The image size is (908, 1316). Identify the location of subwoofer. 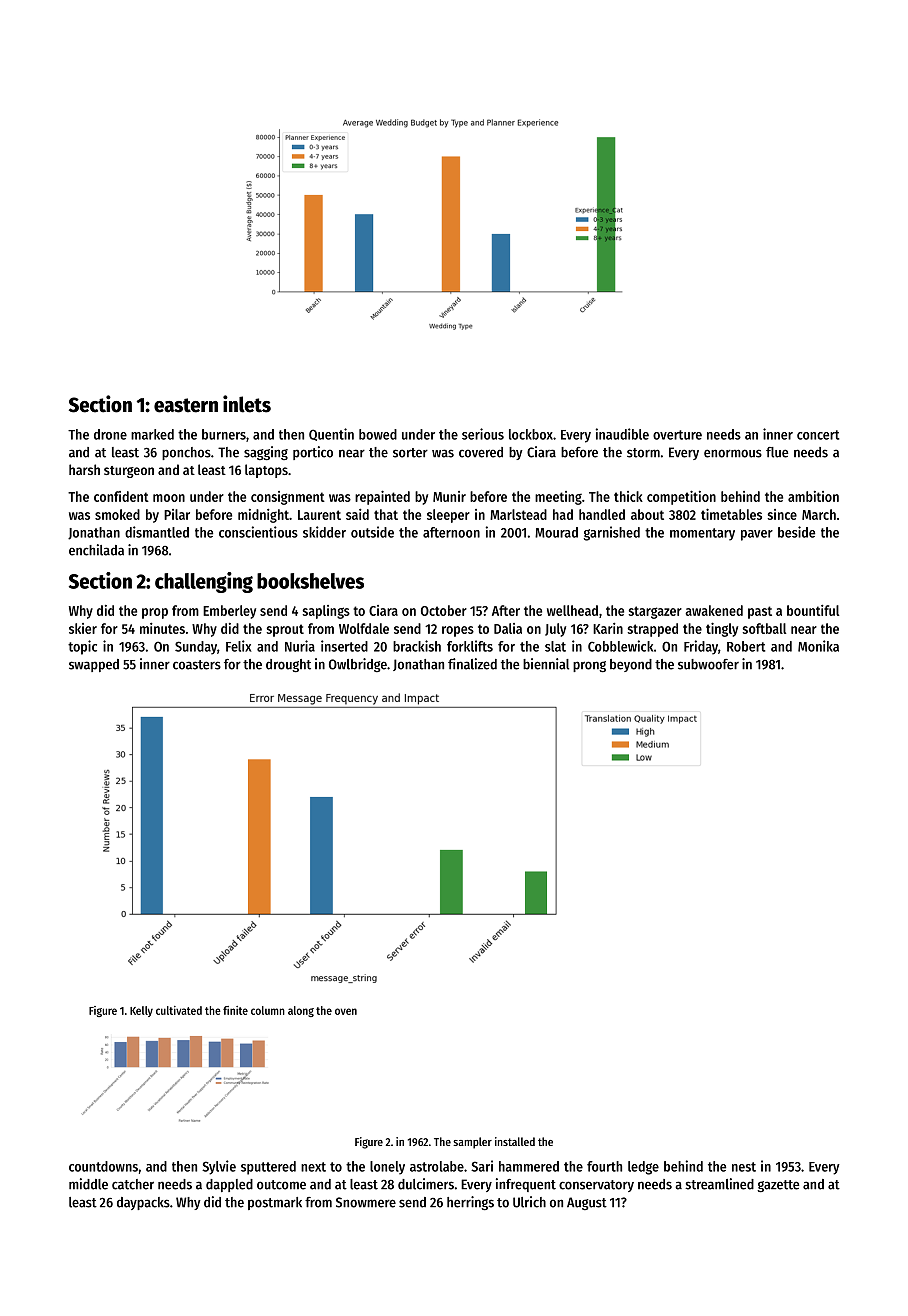
(708, 664).
